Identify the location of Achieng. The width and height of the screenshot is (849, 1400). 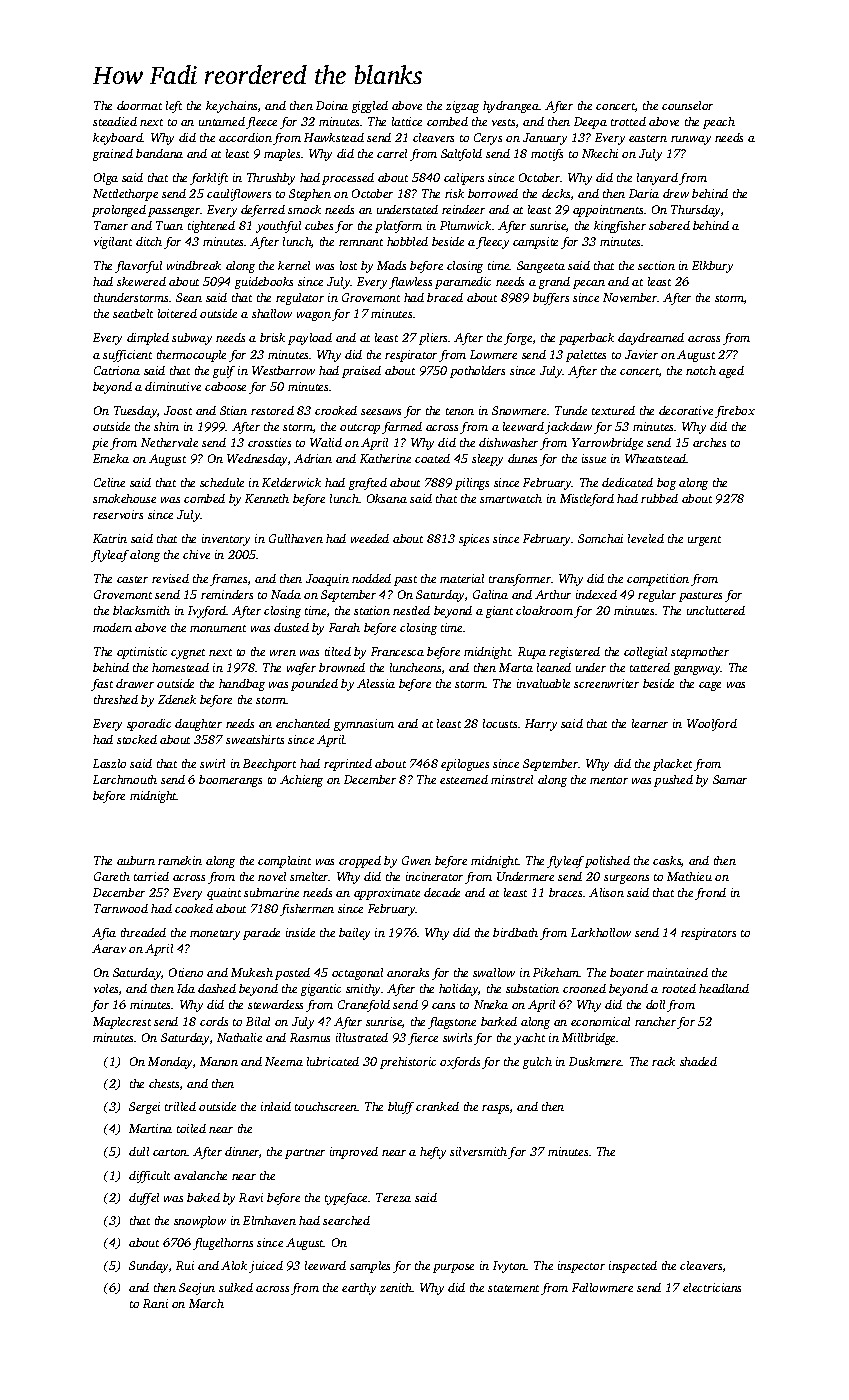
(301, 781).
